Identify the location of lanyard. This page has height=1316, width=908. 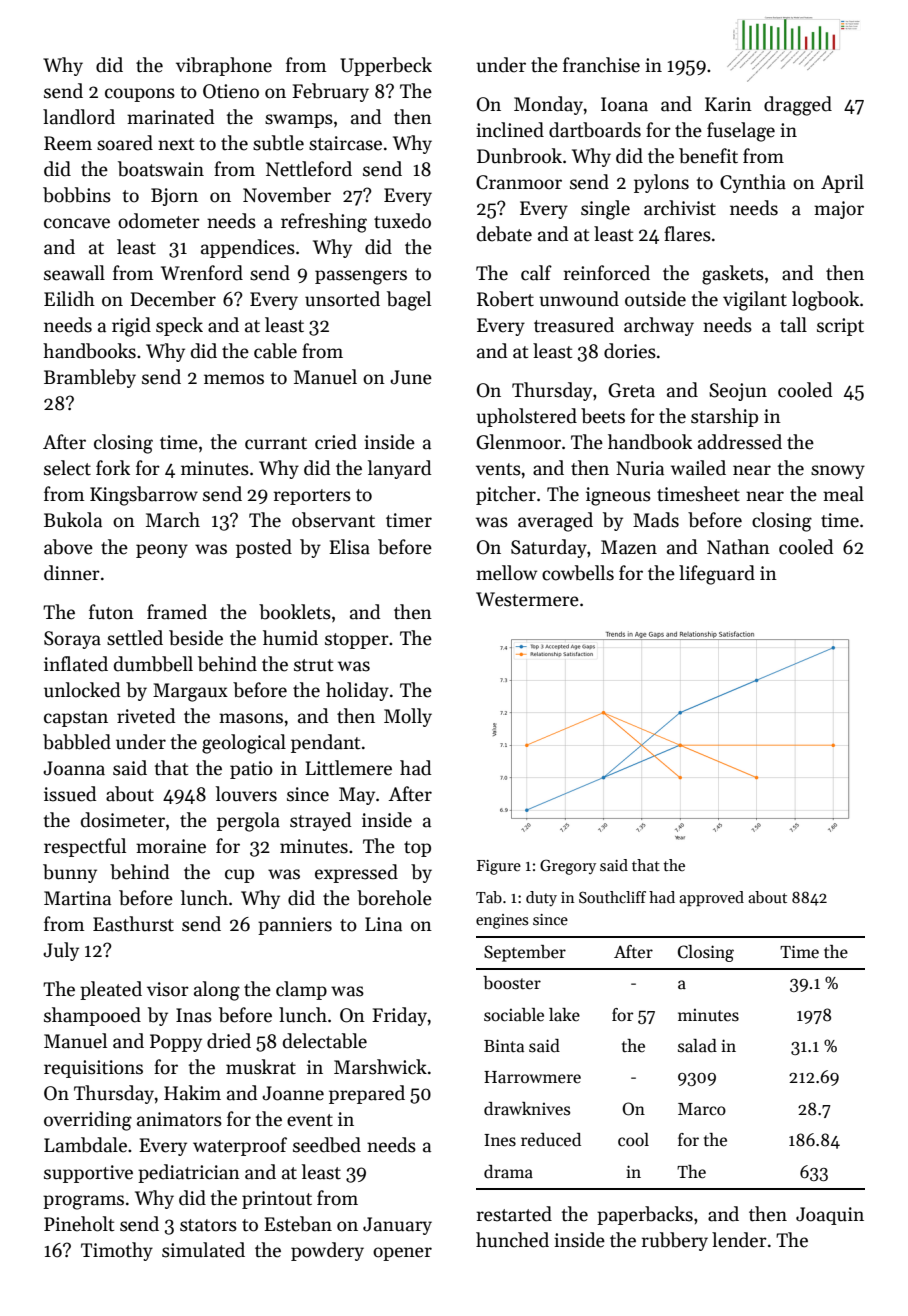
(399, 469).
